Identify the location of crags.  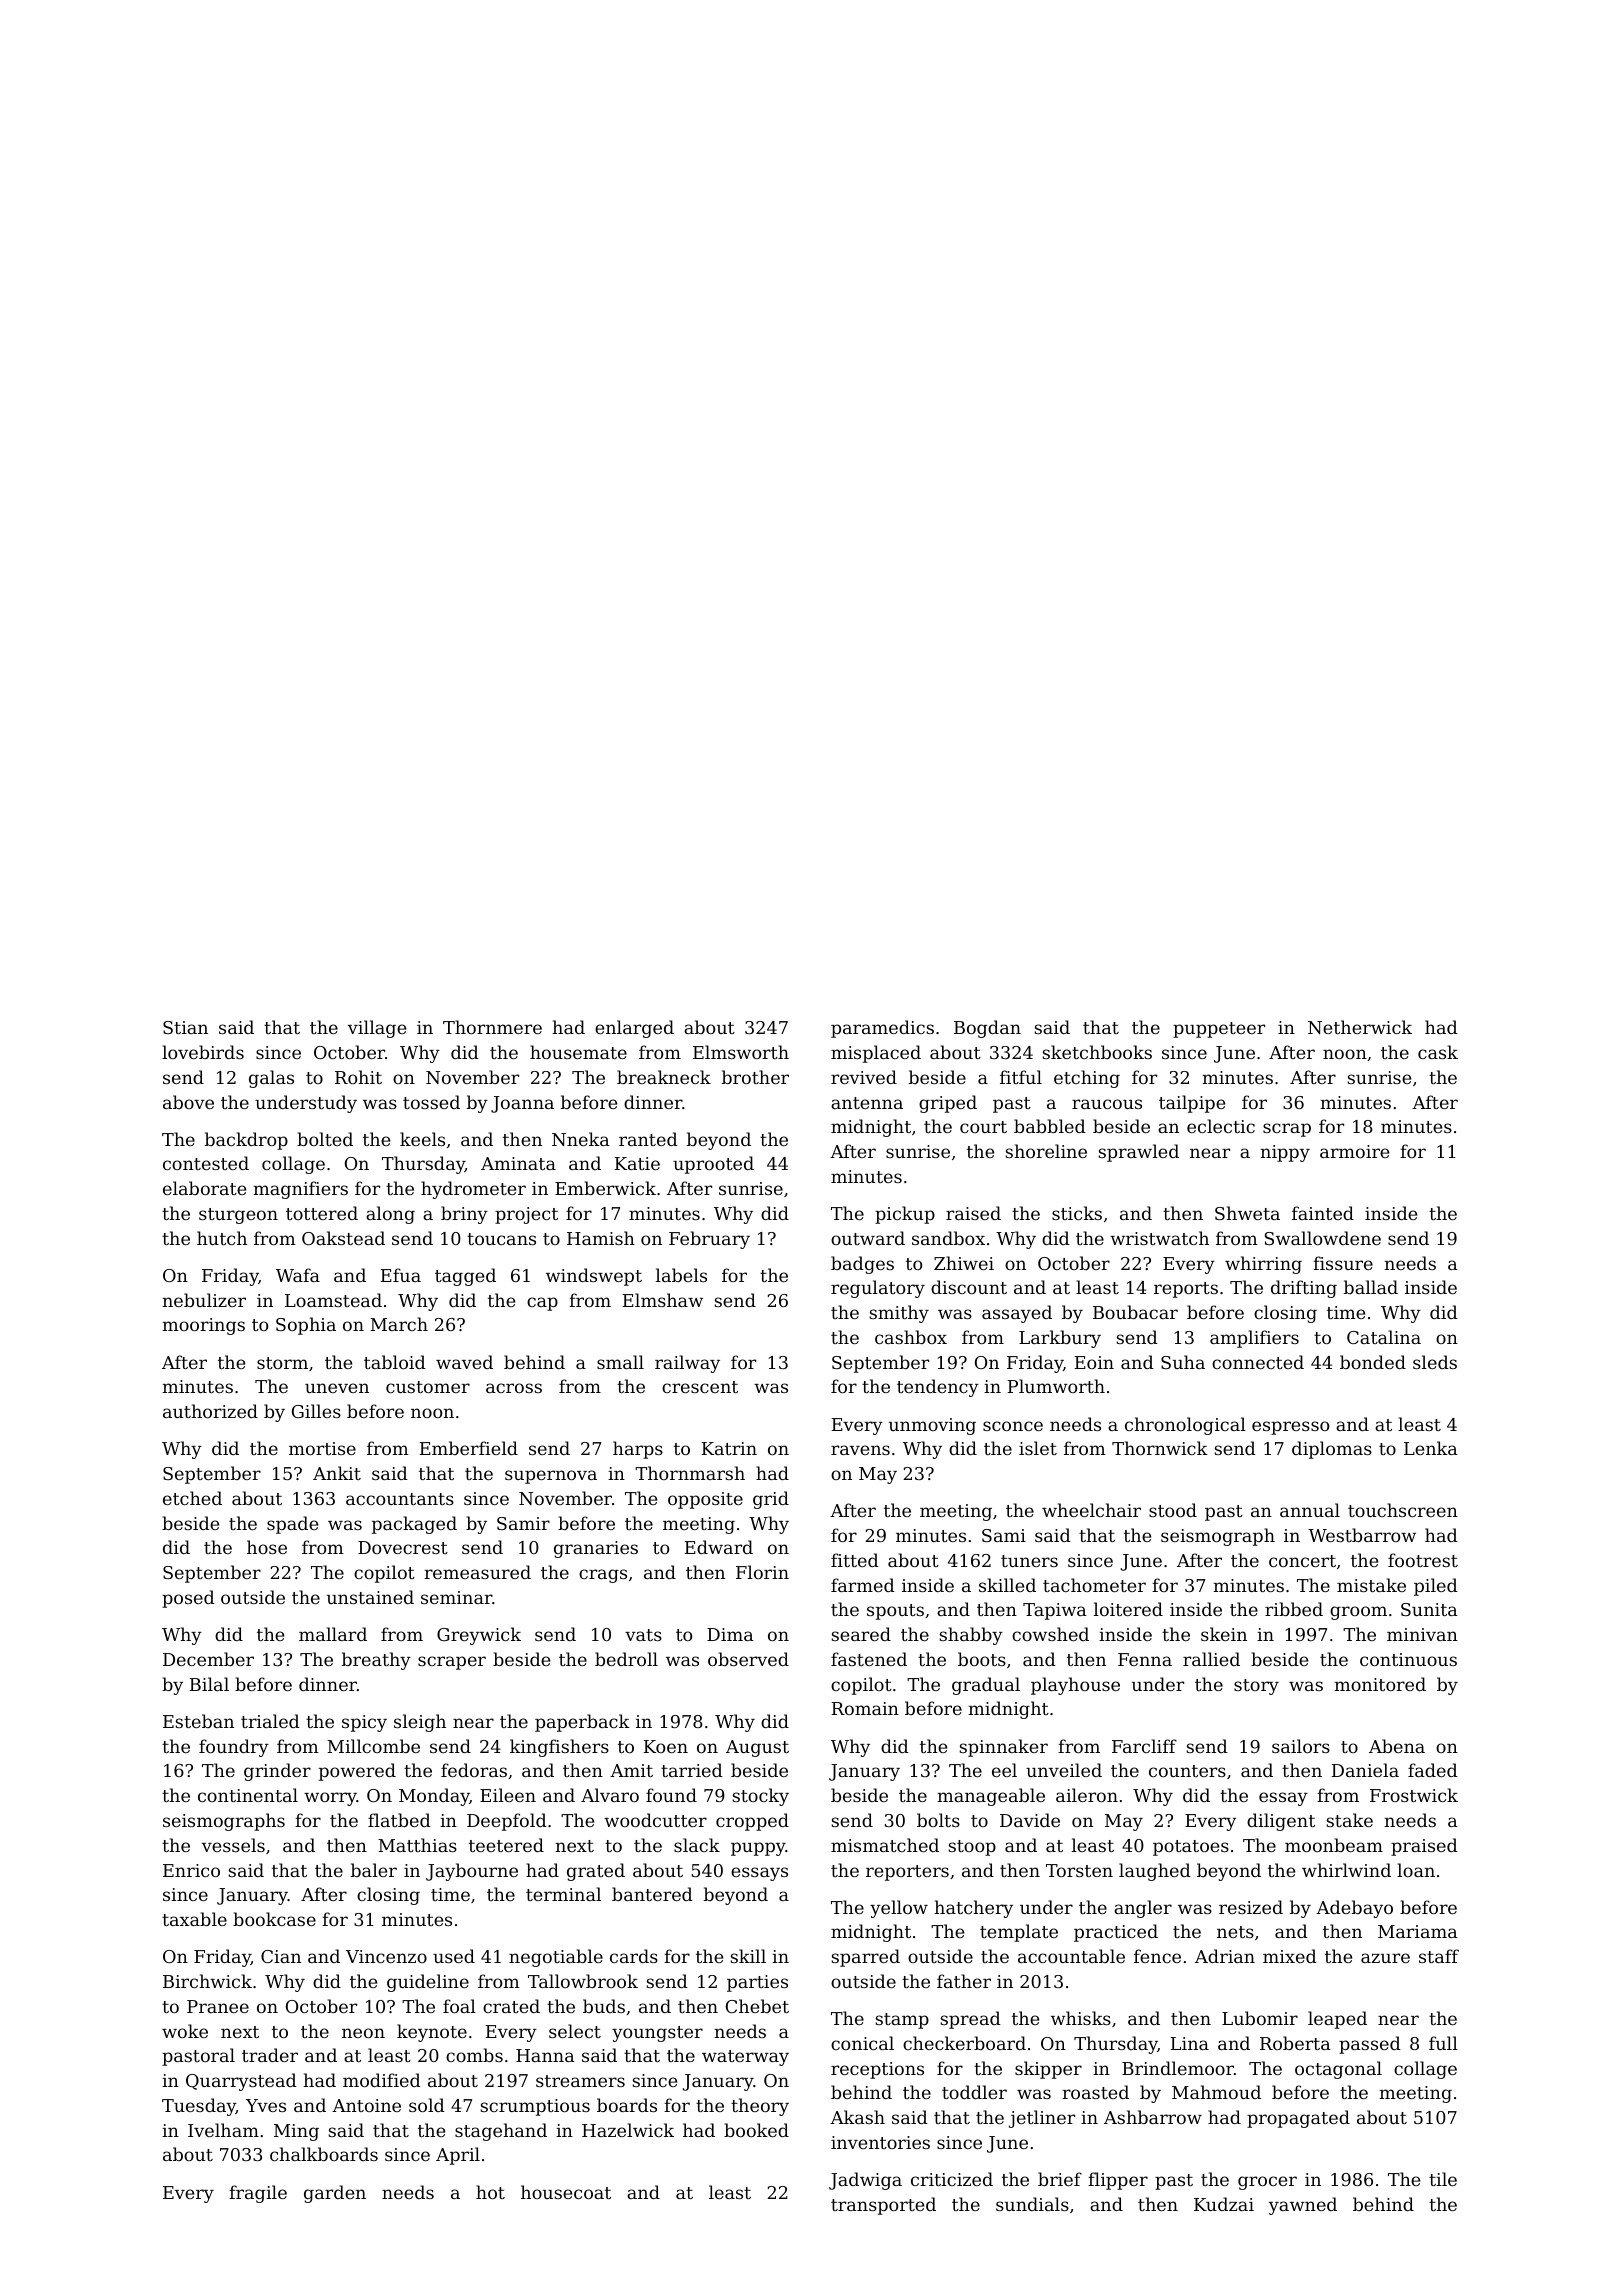
(603, 1576).
